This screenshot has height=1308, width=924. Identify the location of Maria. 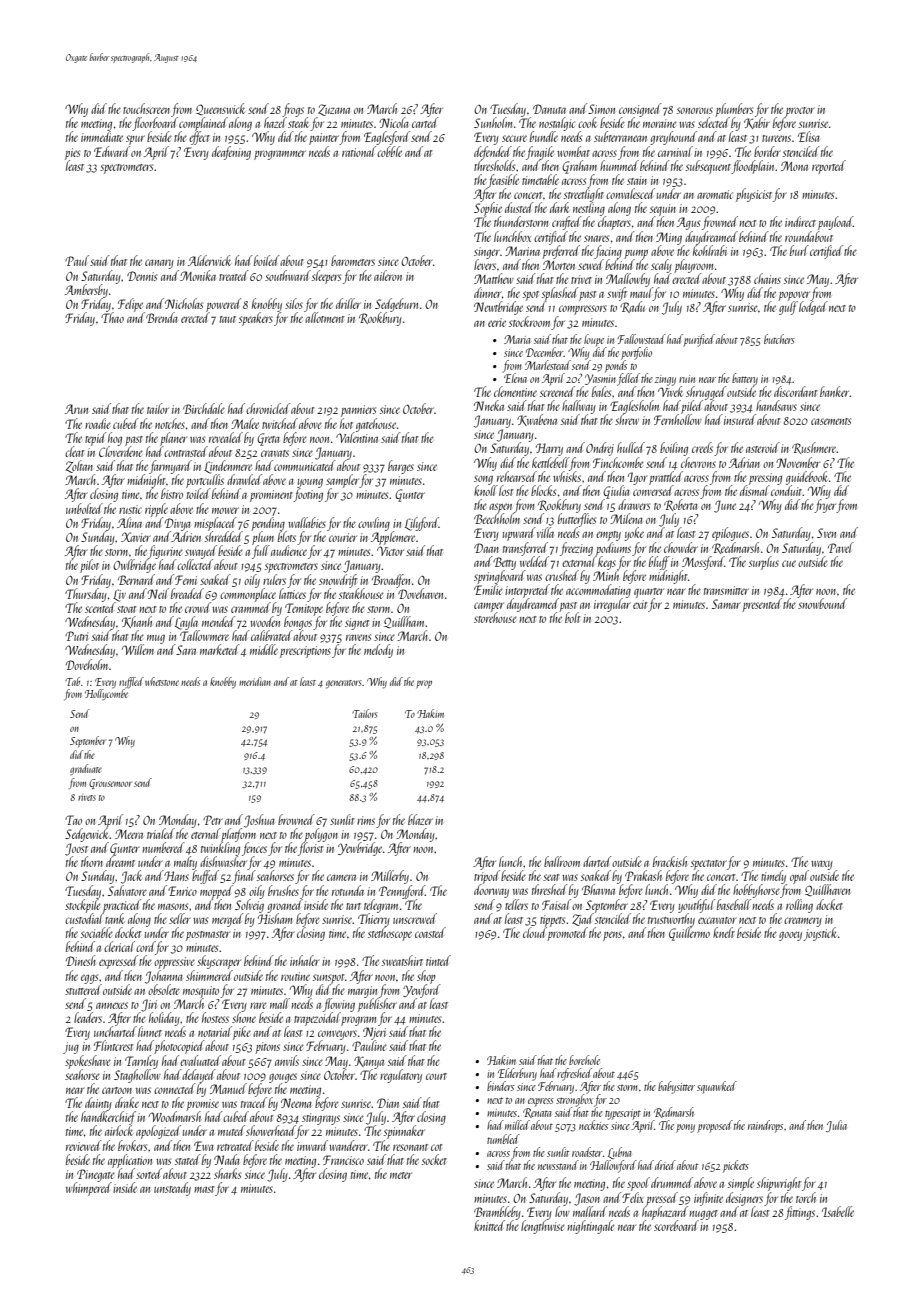
(517, 339).
